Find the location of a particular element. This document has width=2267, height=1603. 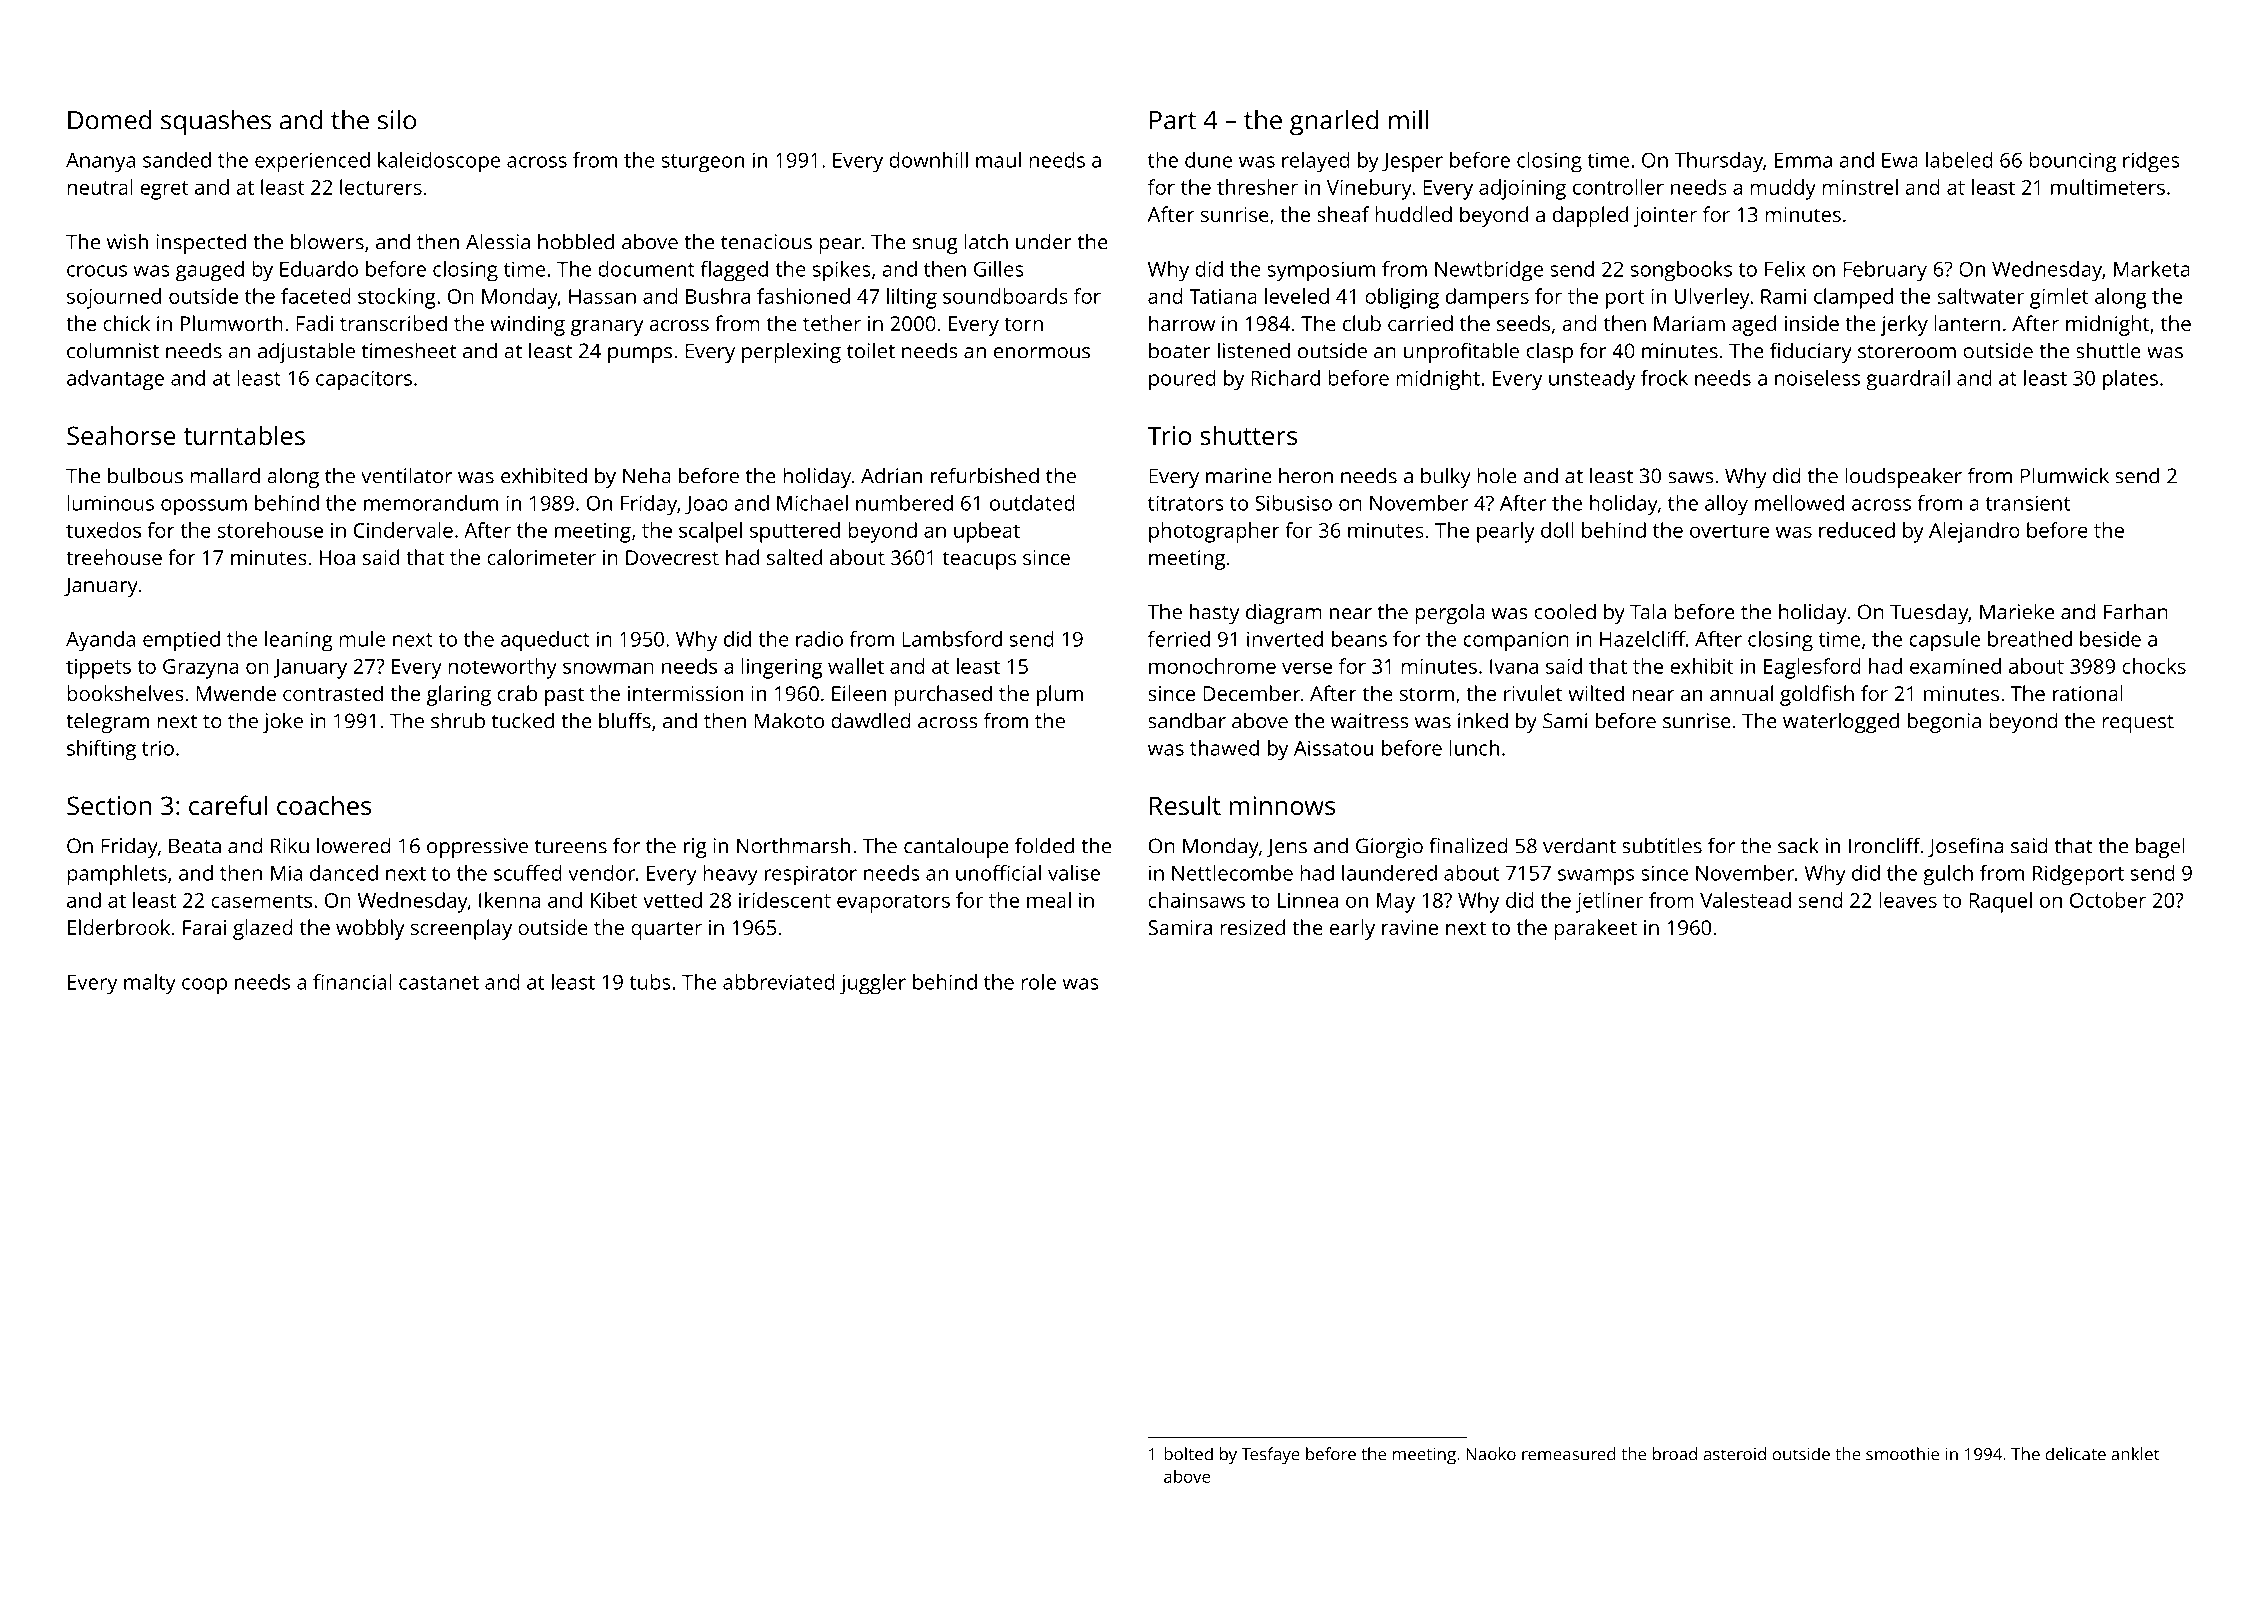

squashes is located at coordinates (216, 123).
